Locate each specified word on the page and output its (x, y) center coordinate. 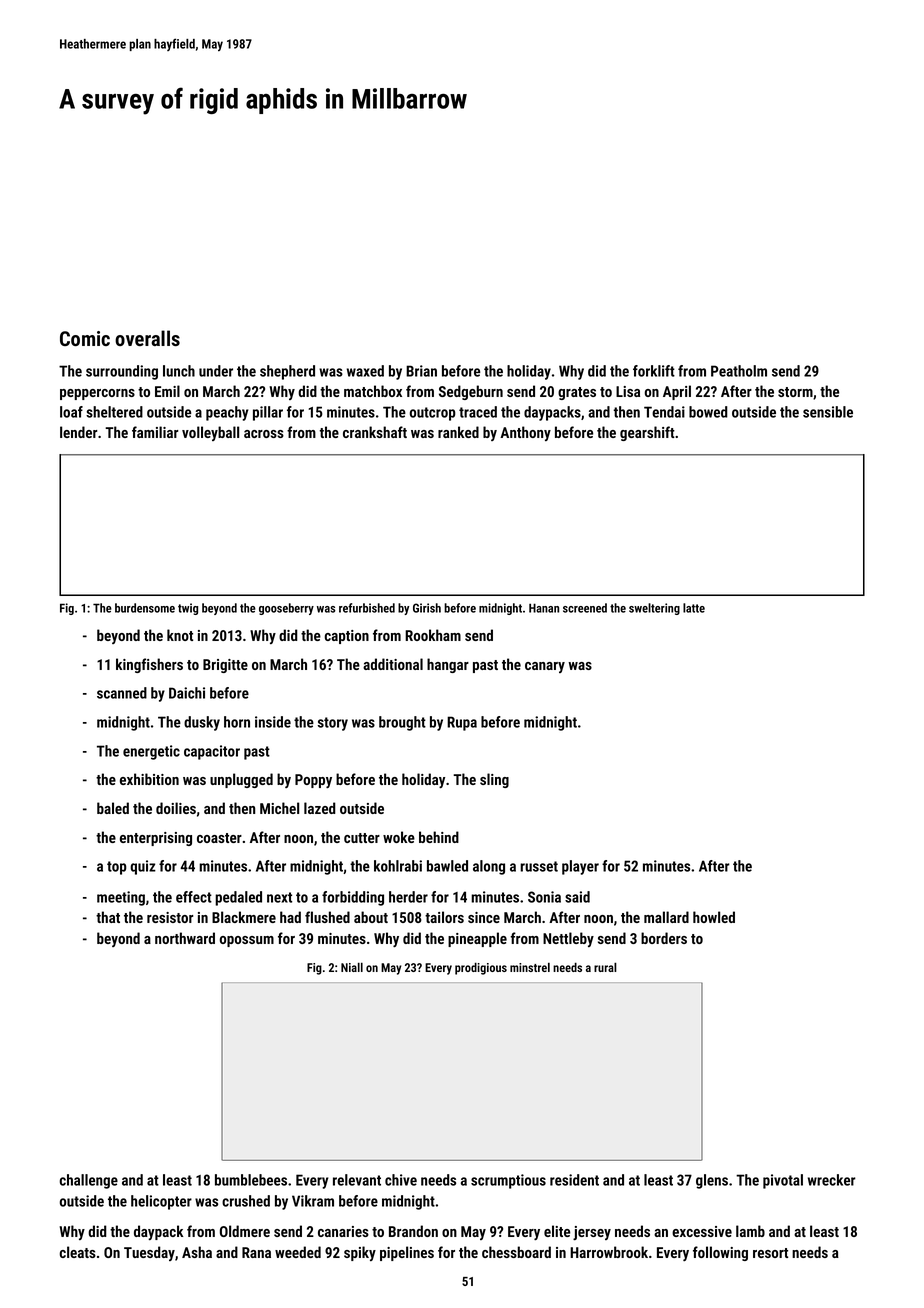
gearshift (647, 433)
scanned (122, 693)
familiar (155, 432)
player (580, 867)
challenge (89, 1181)
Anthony (525, 433)
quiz (143, 867)
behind (439, 837)
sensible (828, 412)
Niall (352, 967)
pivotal (783, 1181)
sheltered (114, 412)
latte (694, 608)
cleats (78, 1252)
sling (494, 780)
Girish (427, 608)
